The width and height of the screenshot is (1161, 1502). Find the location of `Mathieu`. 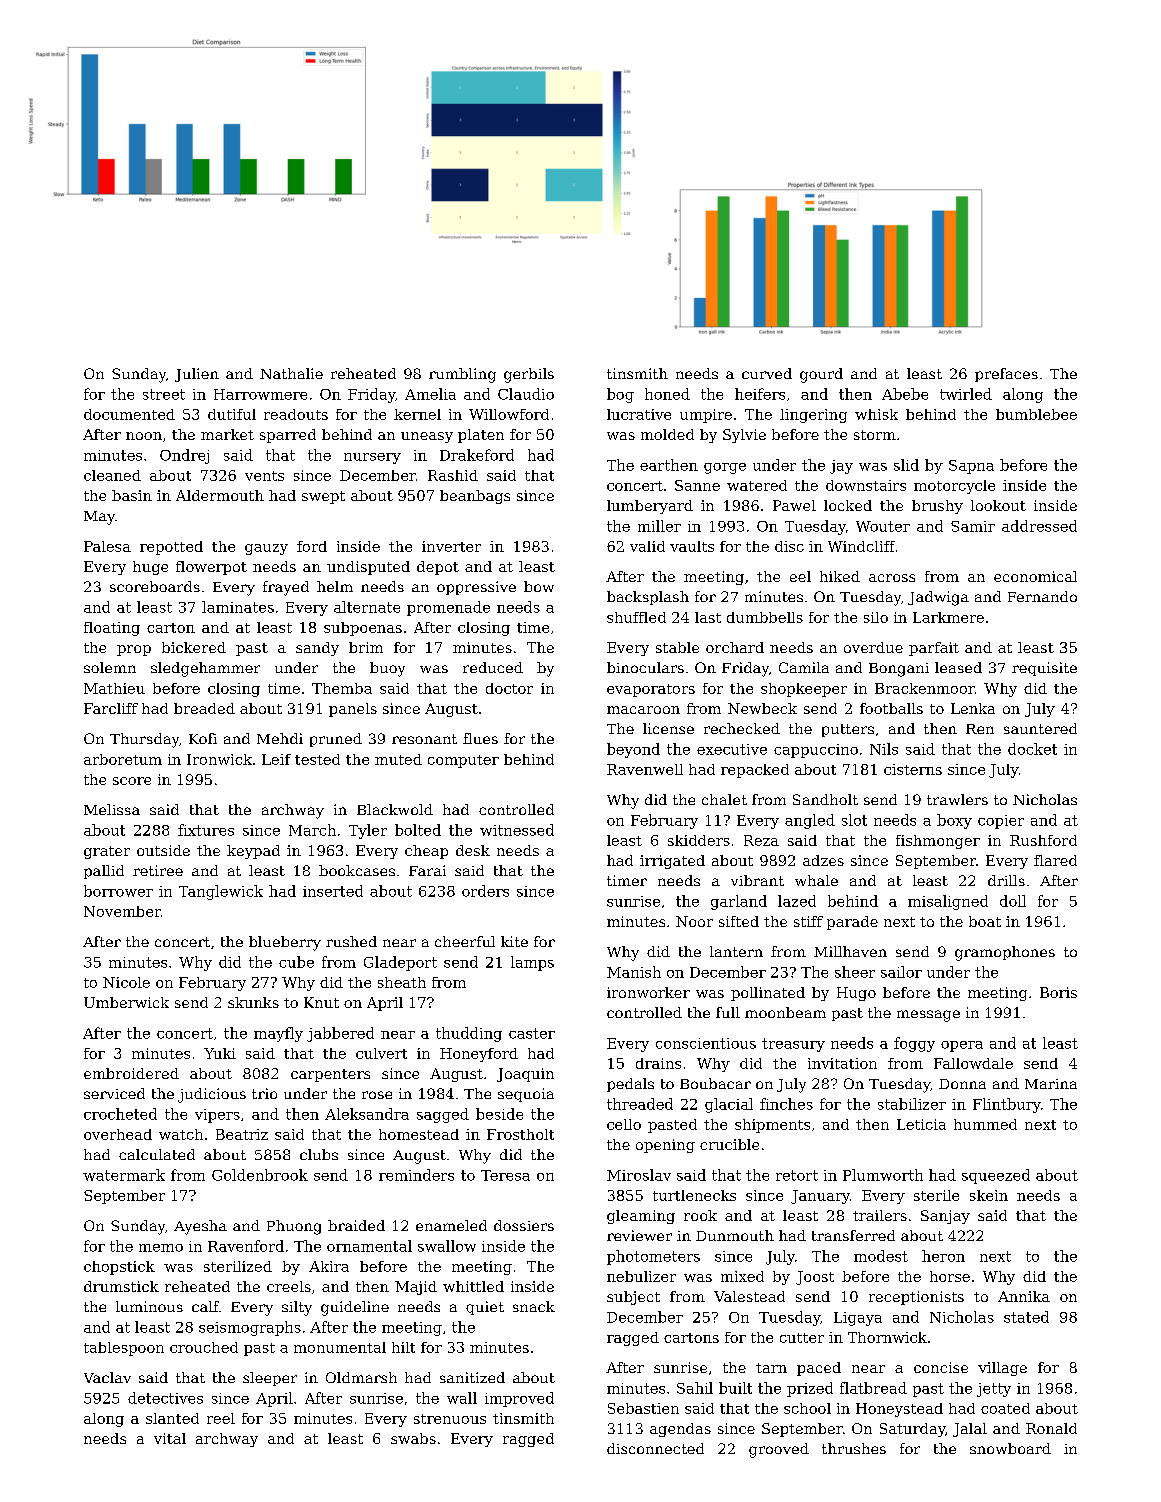

Mathieu is located at coordinates (114, 688).
